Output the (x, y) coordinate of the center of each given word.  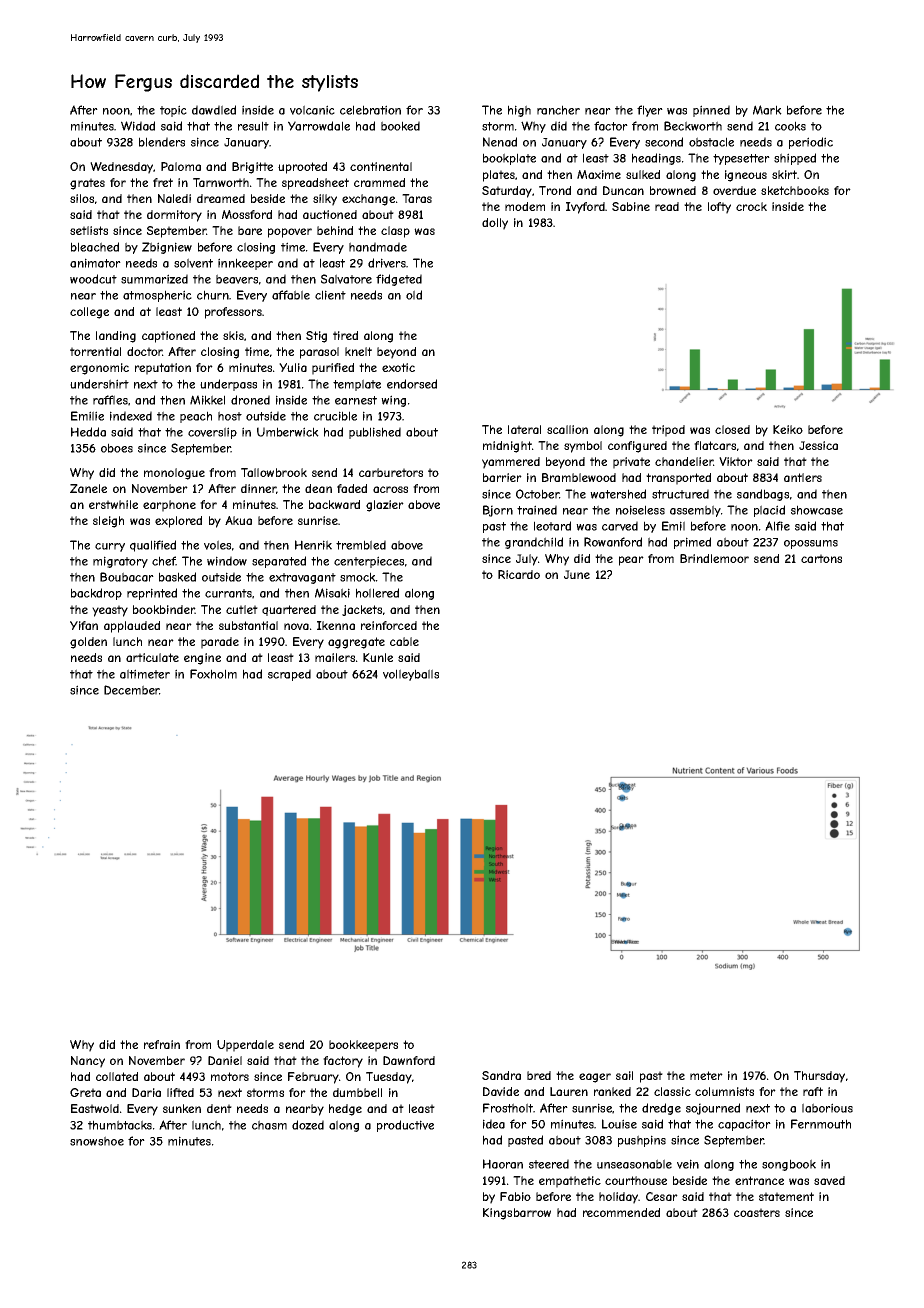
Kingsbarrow (517, 1214)
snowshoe (97, 1141)
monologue (174, 474)
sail (624, 1075)
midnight (507, 447)
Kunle (378, 657)
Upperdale (245, 1046)
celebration (370, 110)
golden (88, 643)
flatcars (715, 445)
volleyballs (411, 675)
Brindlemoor (714, 558)
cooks (790, 126)
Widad (138, 126)
